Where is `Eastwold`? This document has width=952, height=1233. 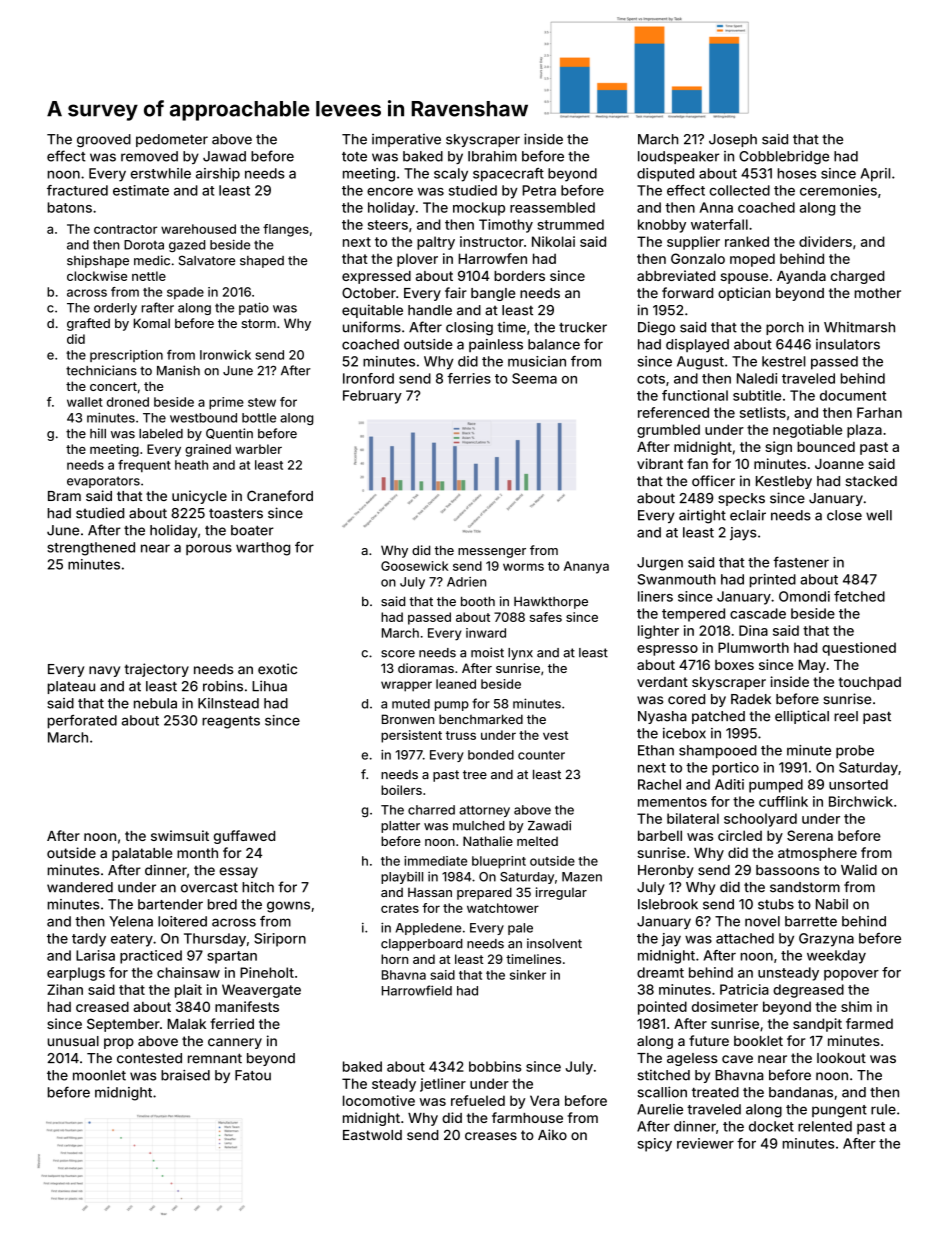
Eastwold is located at coordinates (372, 1135).
